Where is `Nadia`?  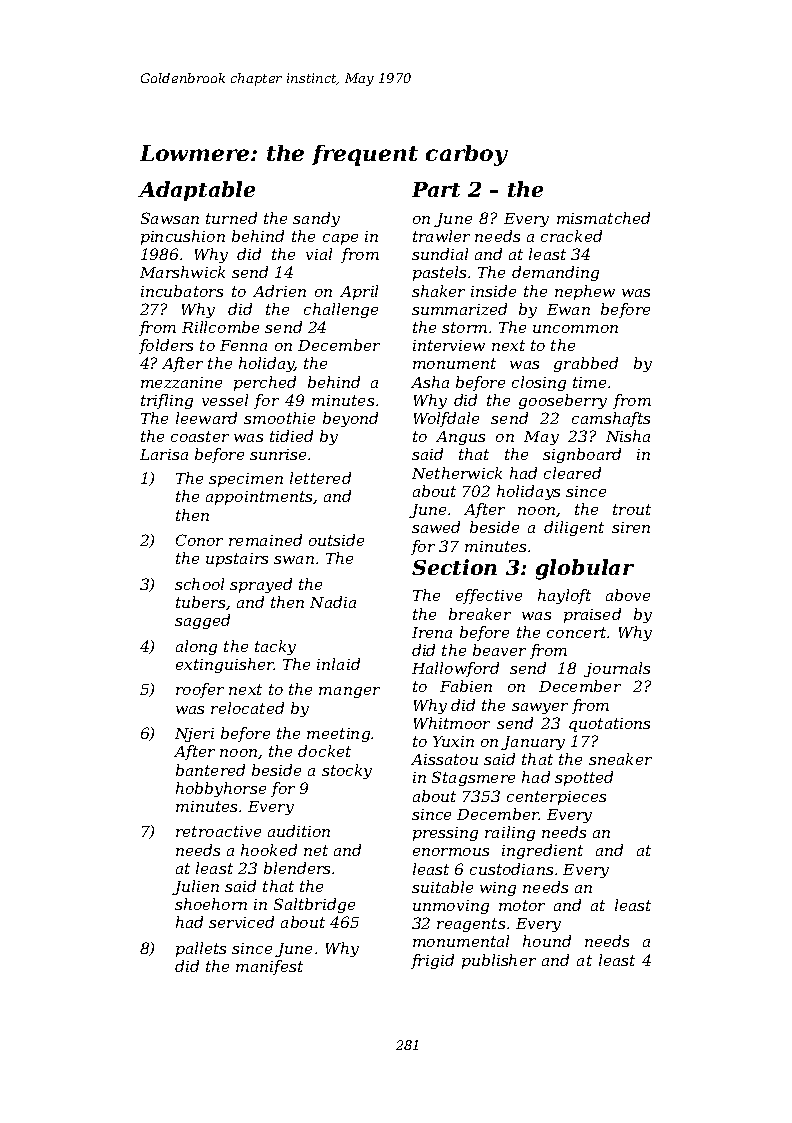 Nadia is located at coordinates (333, 602).
